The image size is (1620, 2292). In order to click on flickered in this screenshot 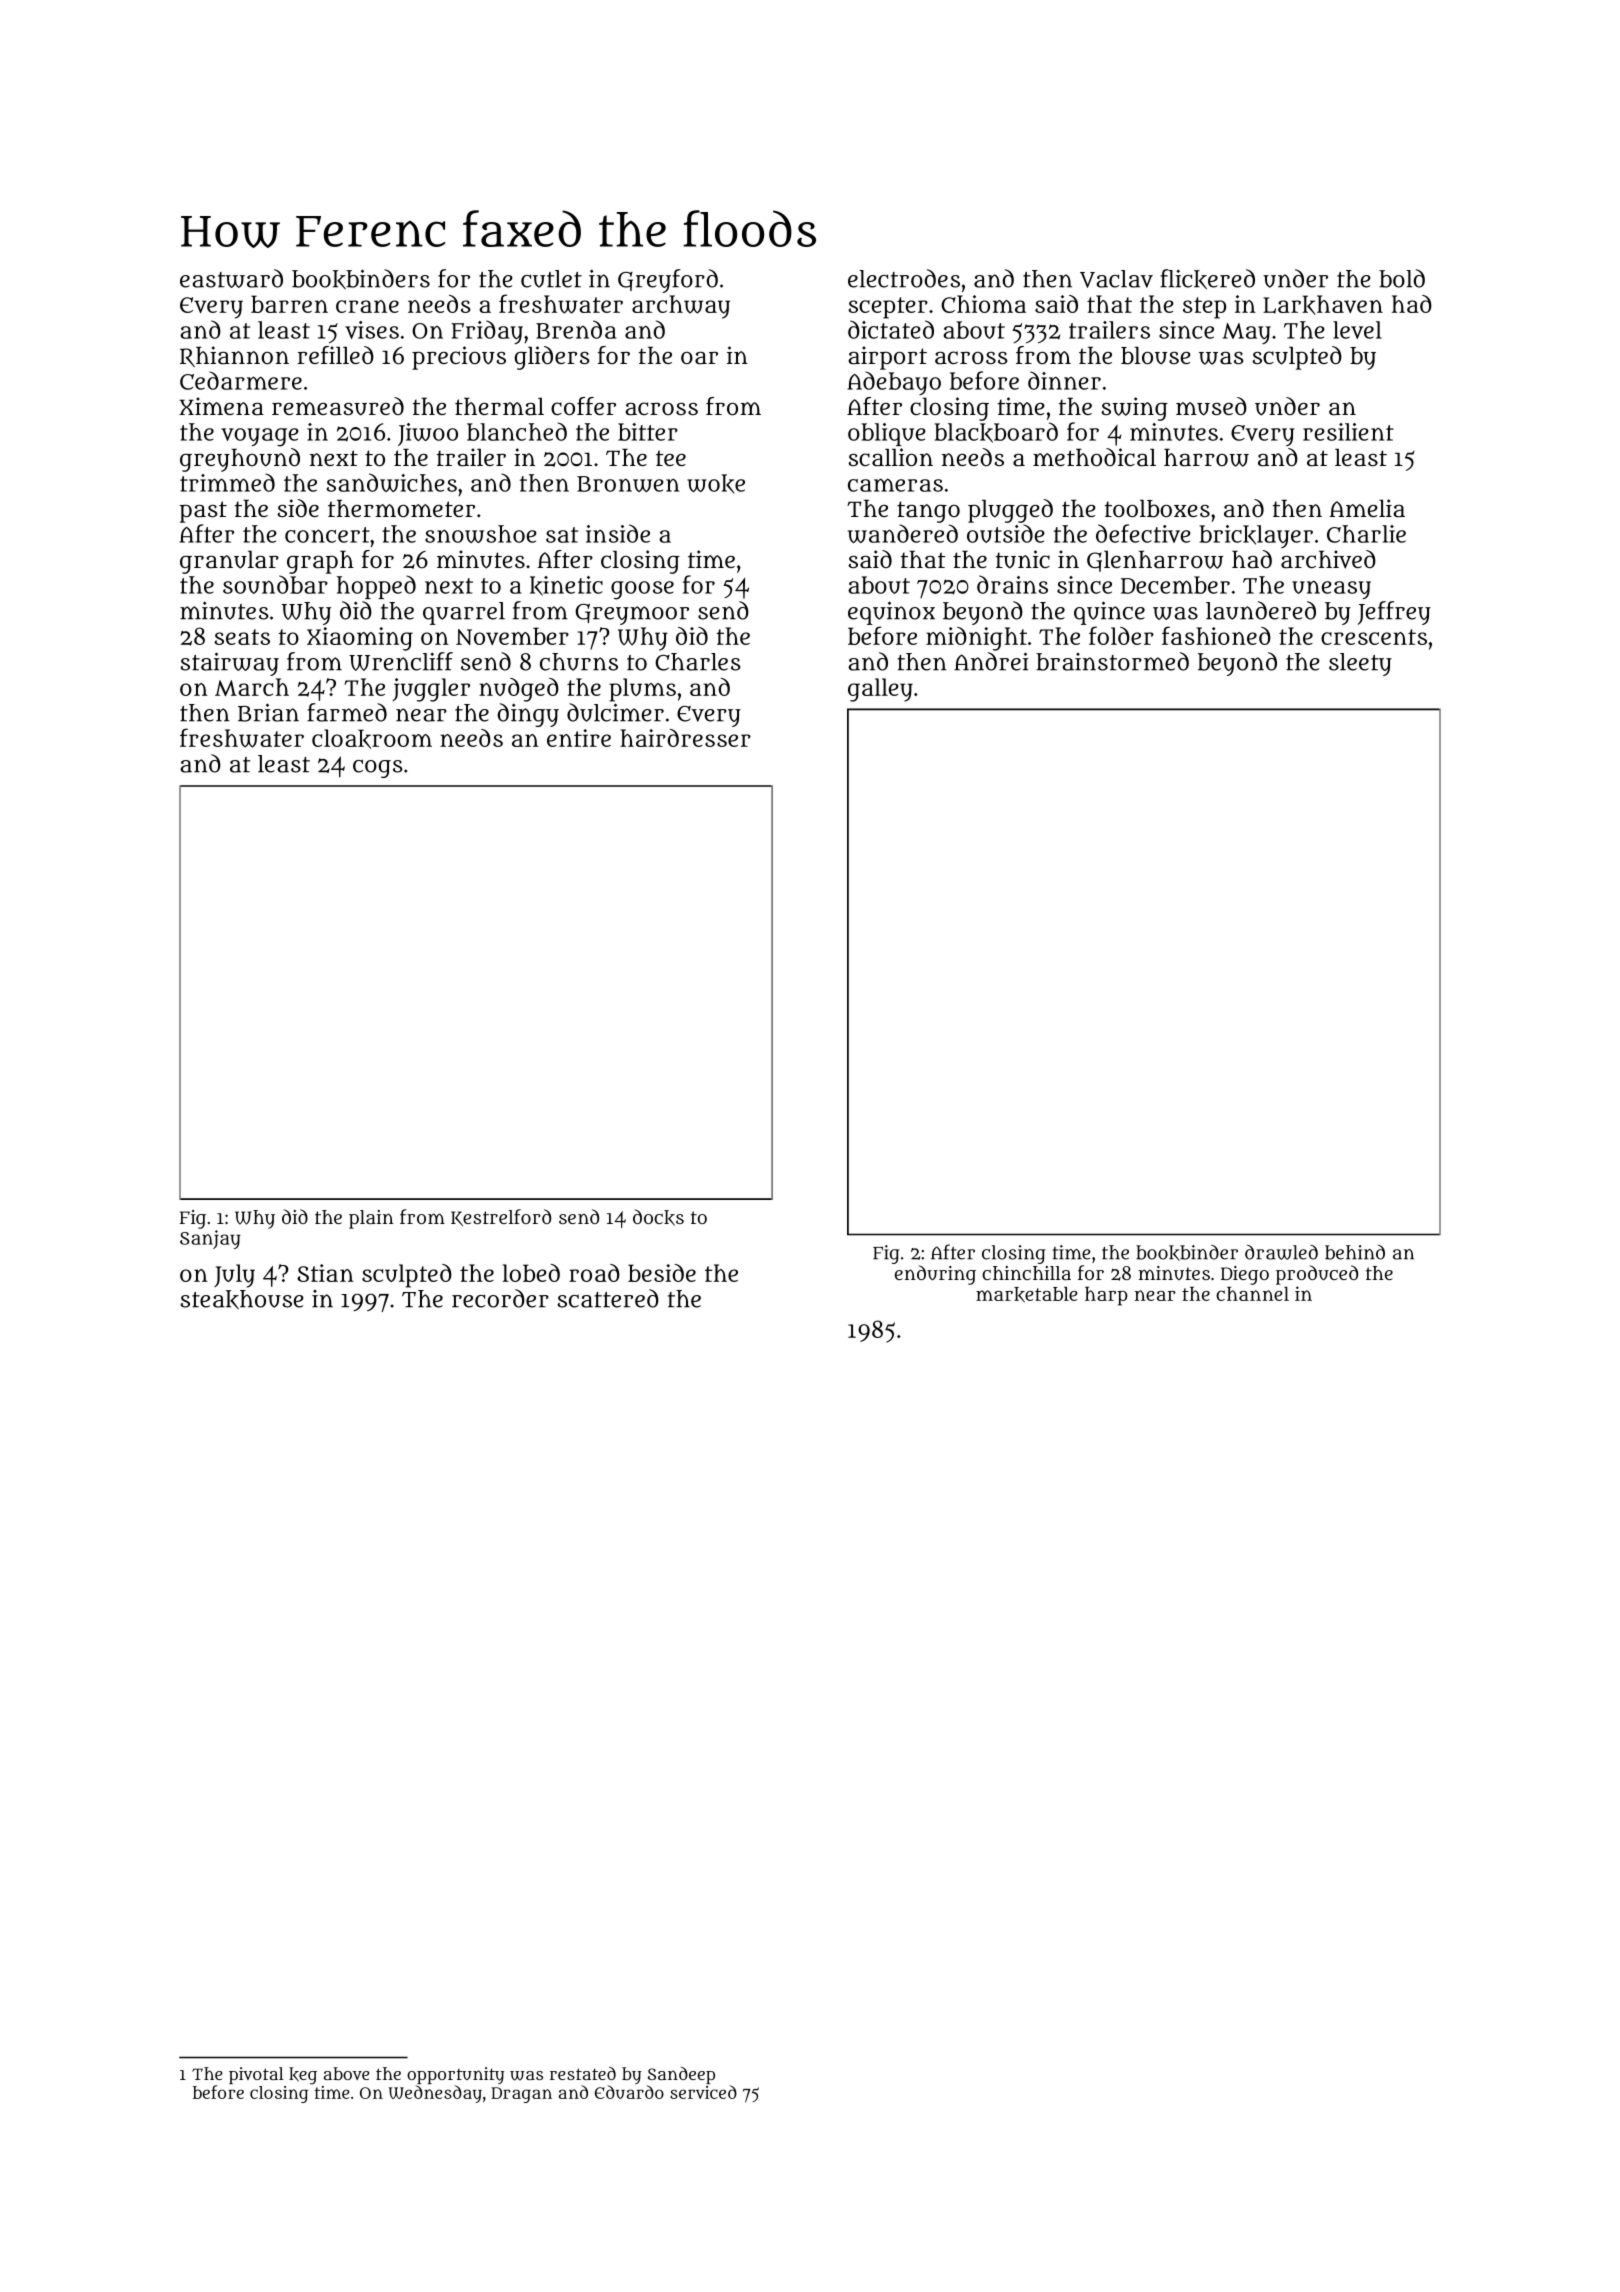, I will do `click(1207, 279)`.
